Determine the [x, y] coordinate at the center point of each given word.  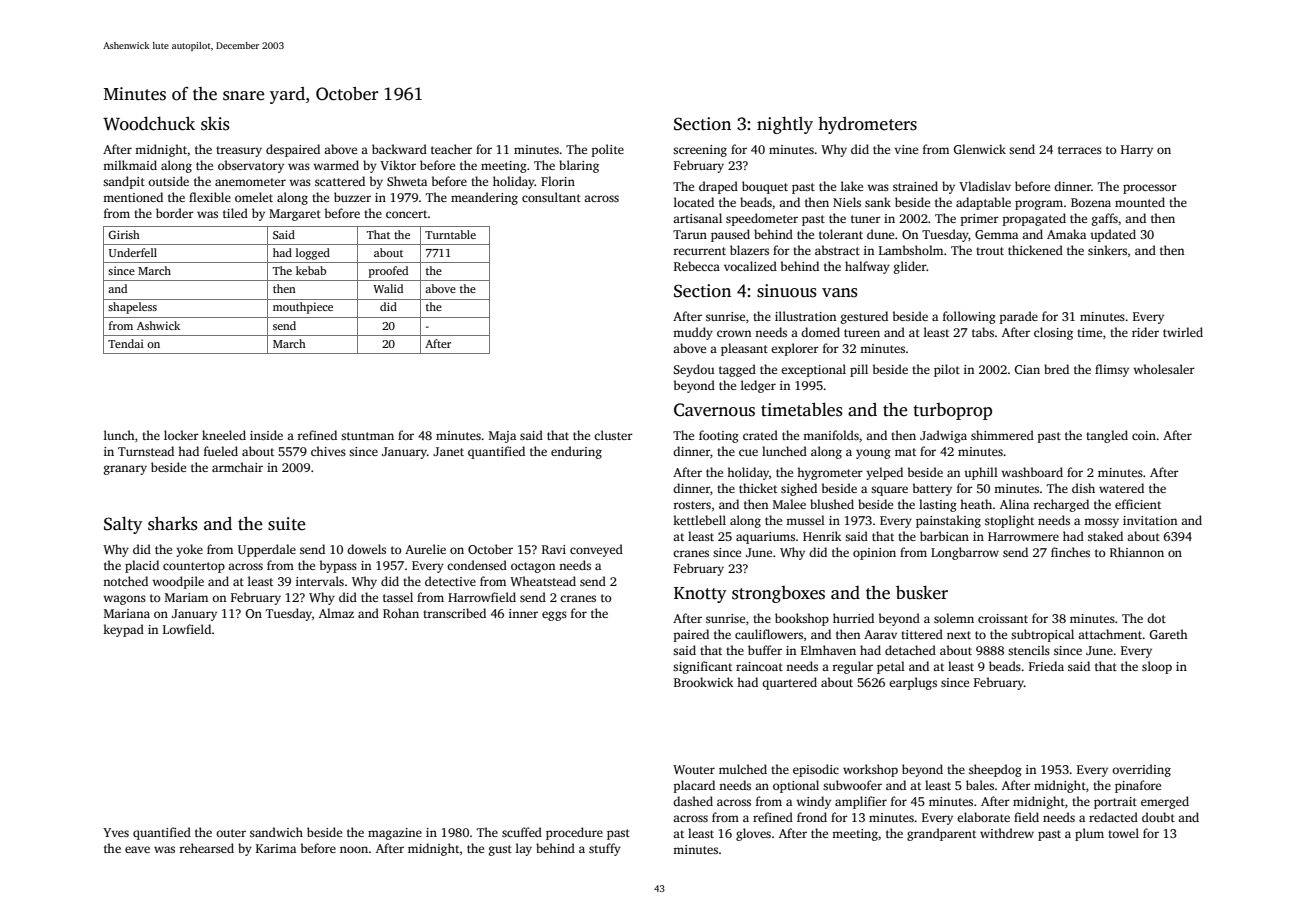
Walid [388, 288]
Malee [789, 504]
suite [287, 524]
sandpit [124, 182]
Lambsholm [911, 250]
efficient [1138, 504]
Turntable [450, 234]
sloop [1157, 667]
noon [354, 849]
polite [608, 150]
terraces [1080, 150]
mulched [743, 769]
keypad [123, 630]
